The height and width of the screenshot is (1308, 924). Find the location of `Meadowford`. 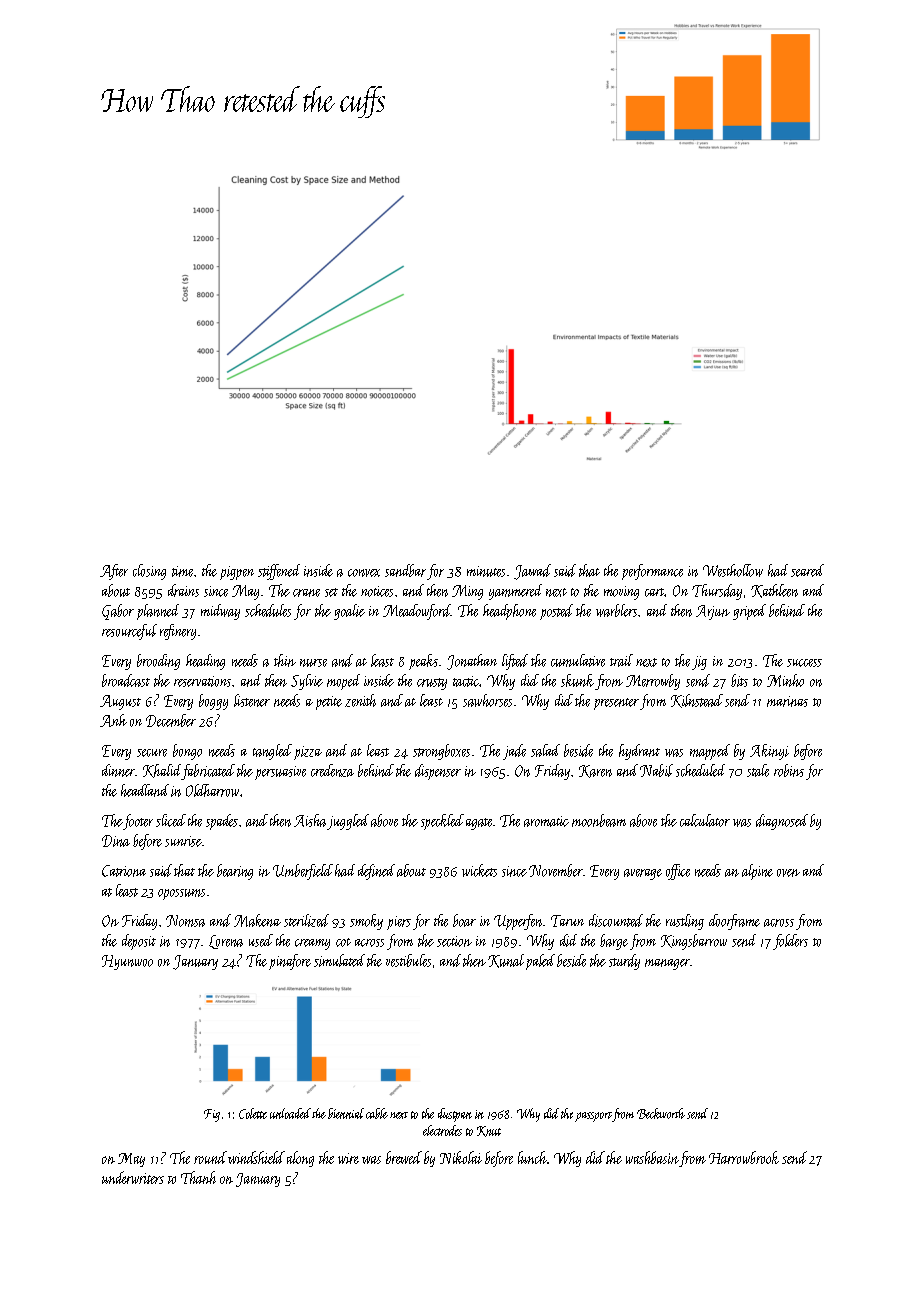

Meadowford is located at coordinates (417, 612).
